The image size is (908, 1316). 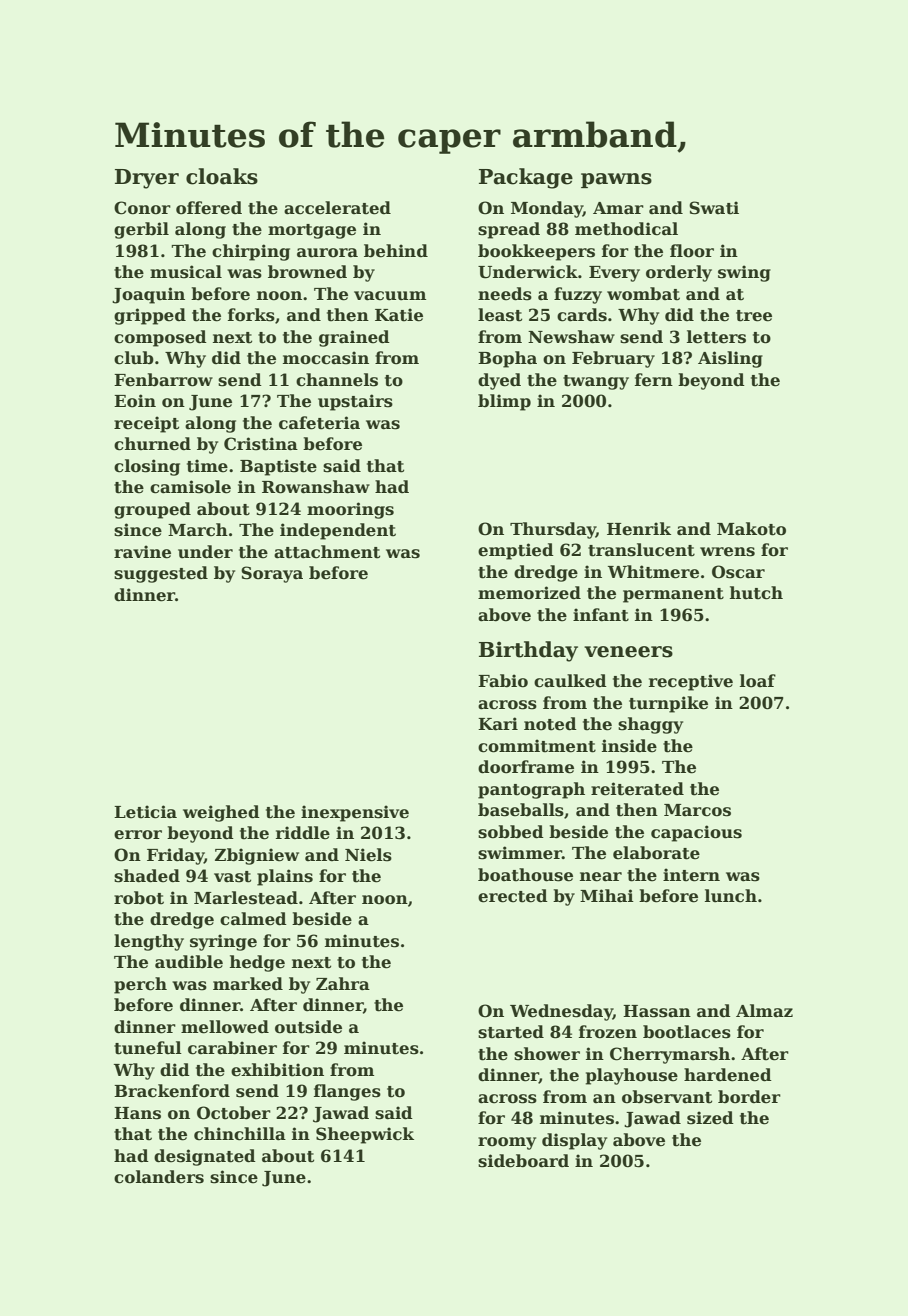 What do you see at coordinates (232, 1048) in the page?
I see `carabiner` at bounding box center [232, 1048].
